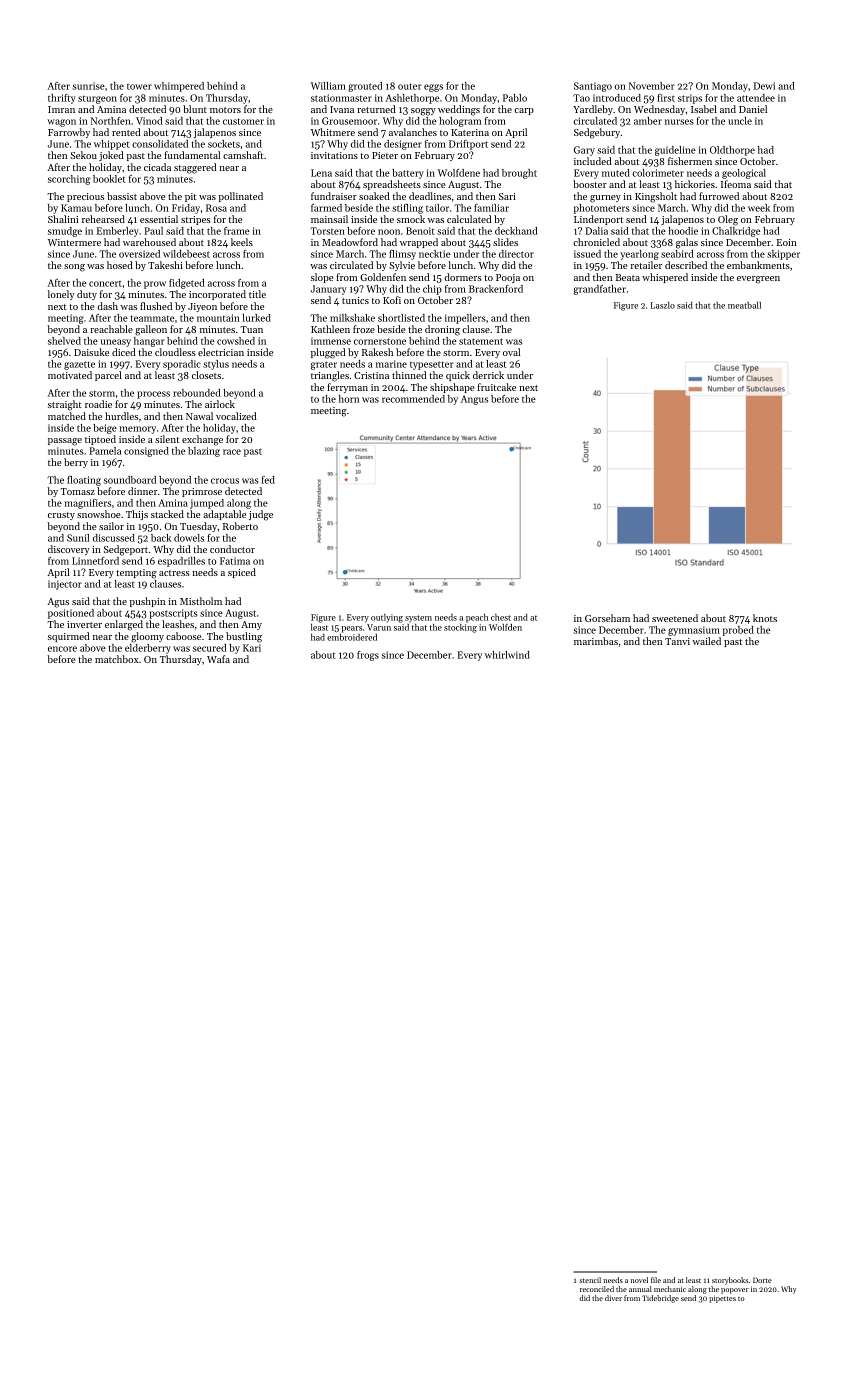 Image resolution: width=849 pixels, height=1400 pixels. I want to click on pit, so click(190, 197).
